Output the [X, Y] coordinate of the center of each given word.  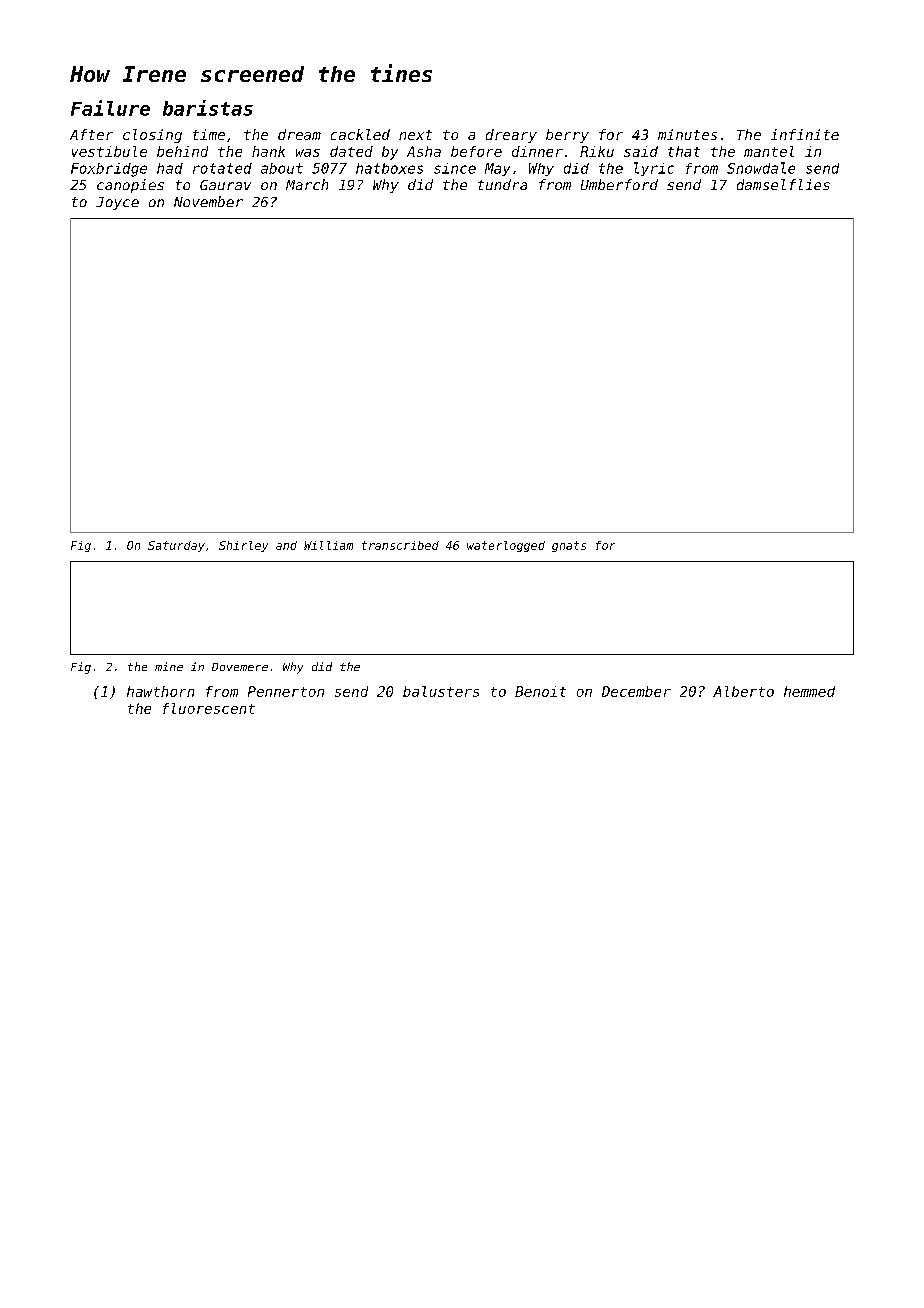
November [208, 201]
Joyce [117, 203]
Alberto [743, 691]
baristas [208, 108]
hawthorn [160, 691]
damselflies [783, 184]
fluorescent [209, 708]
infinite [805, 134]
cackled [360, 134]
